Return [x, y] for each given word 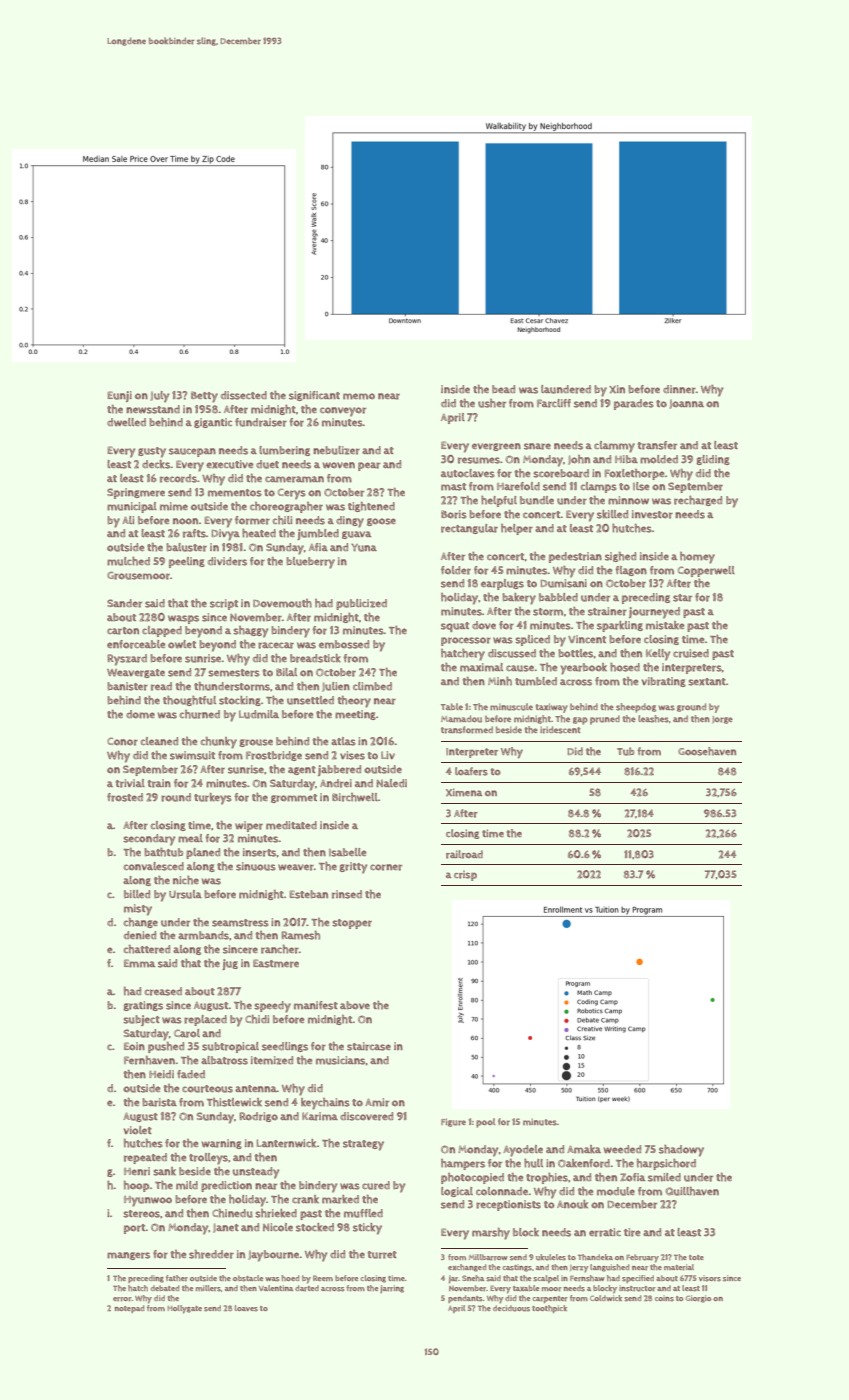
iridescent [560, 730]
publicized [361, 604]
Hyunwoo [148, 1201]
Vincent [587, 639]
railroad [464, 854]
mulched [128, 561]
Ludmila [259, 714]
